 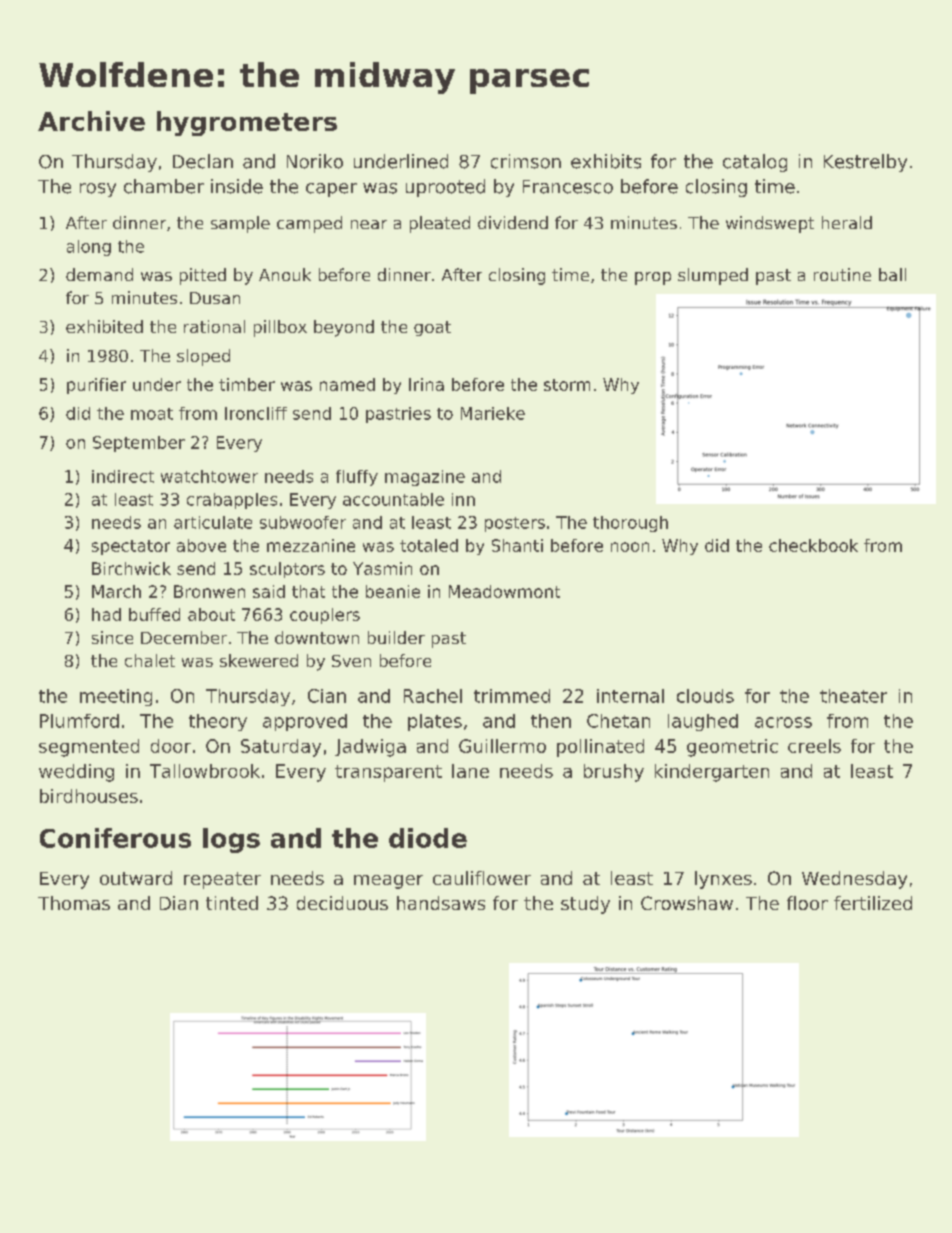 What do you see at coordinates (205, 771) in the screenshot?
I see `Tallowbrook` at bounding box center [205, 771].
